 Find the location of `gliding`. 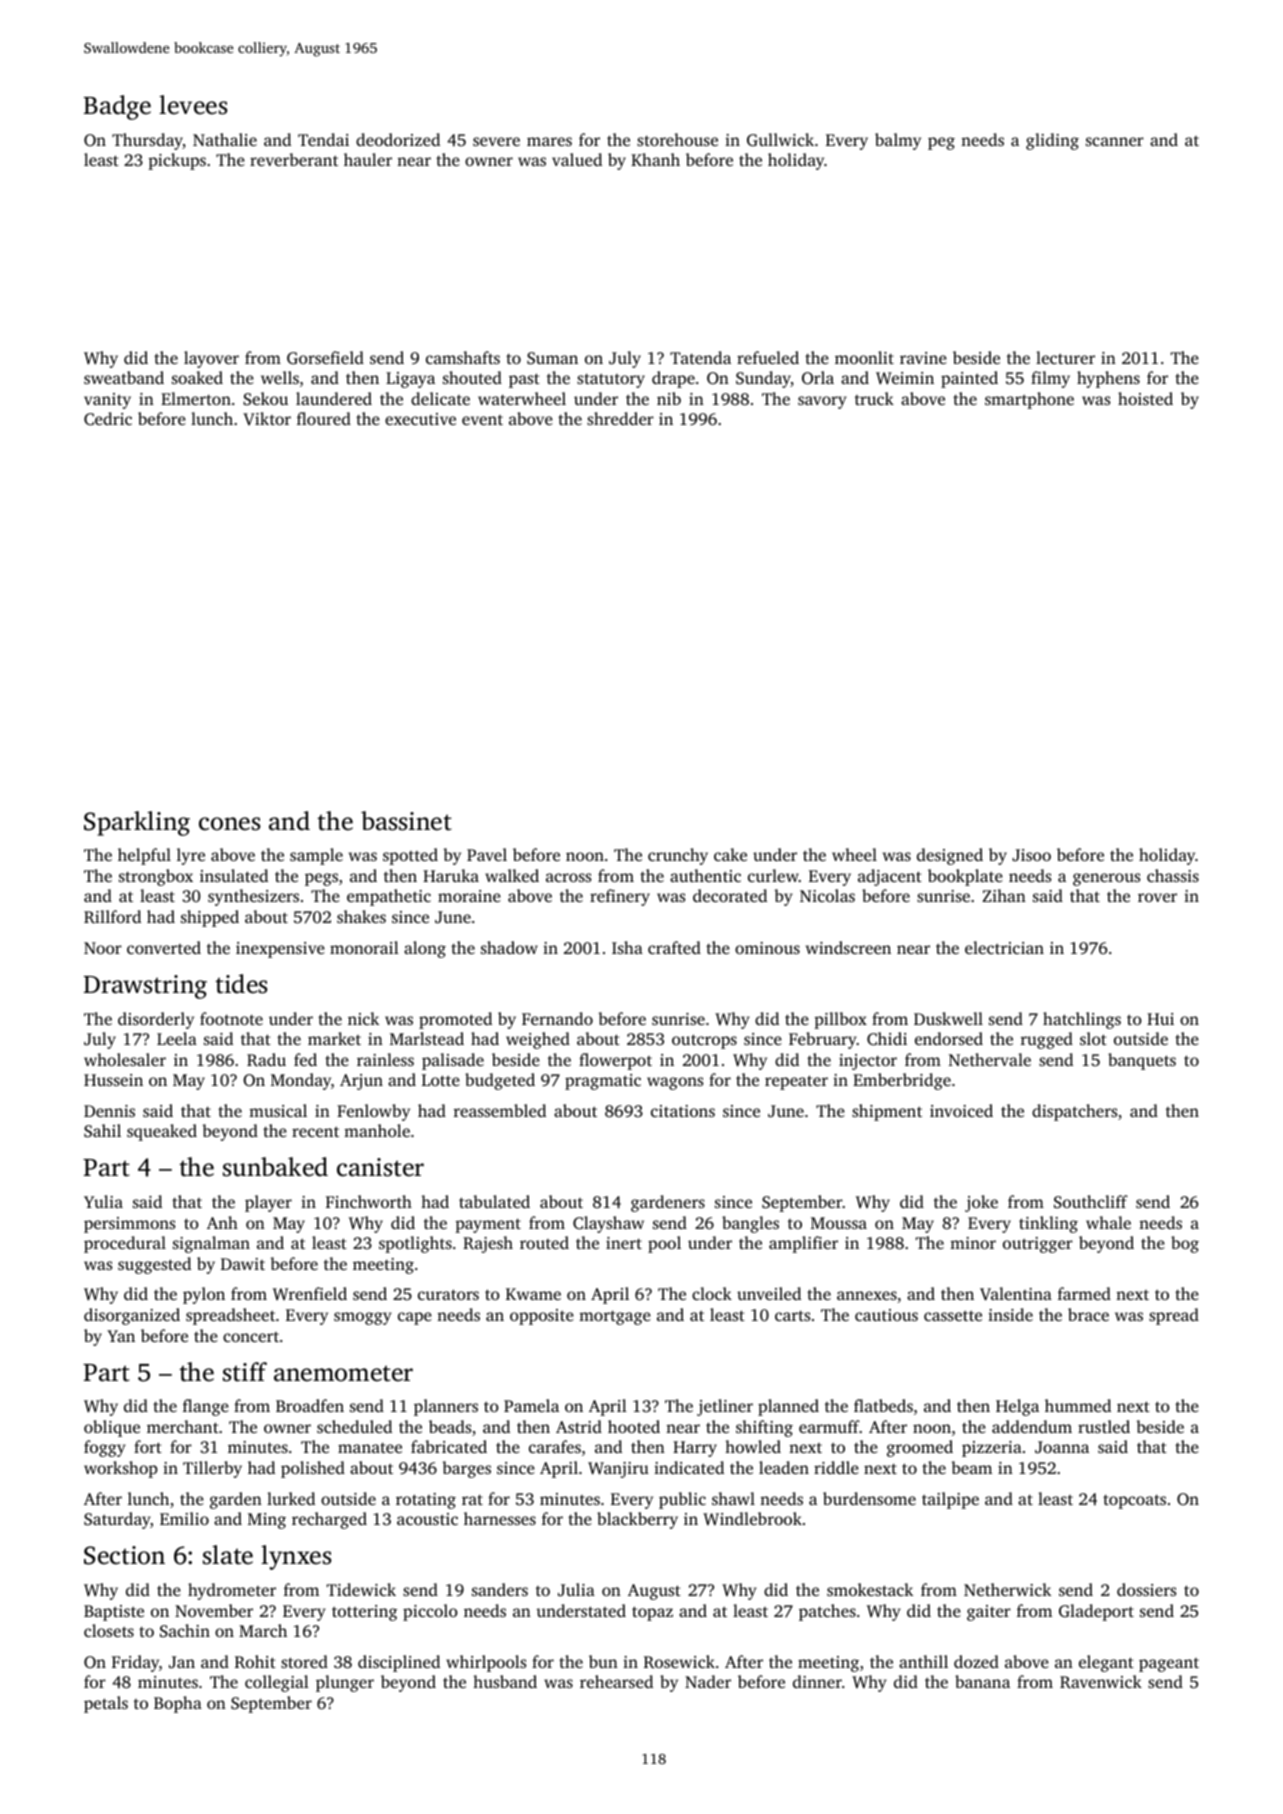

gliding is located at coordinates (1052, 141).
